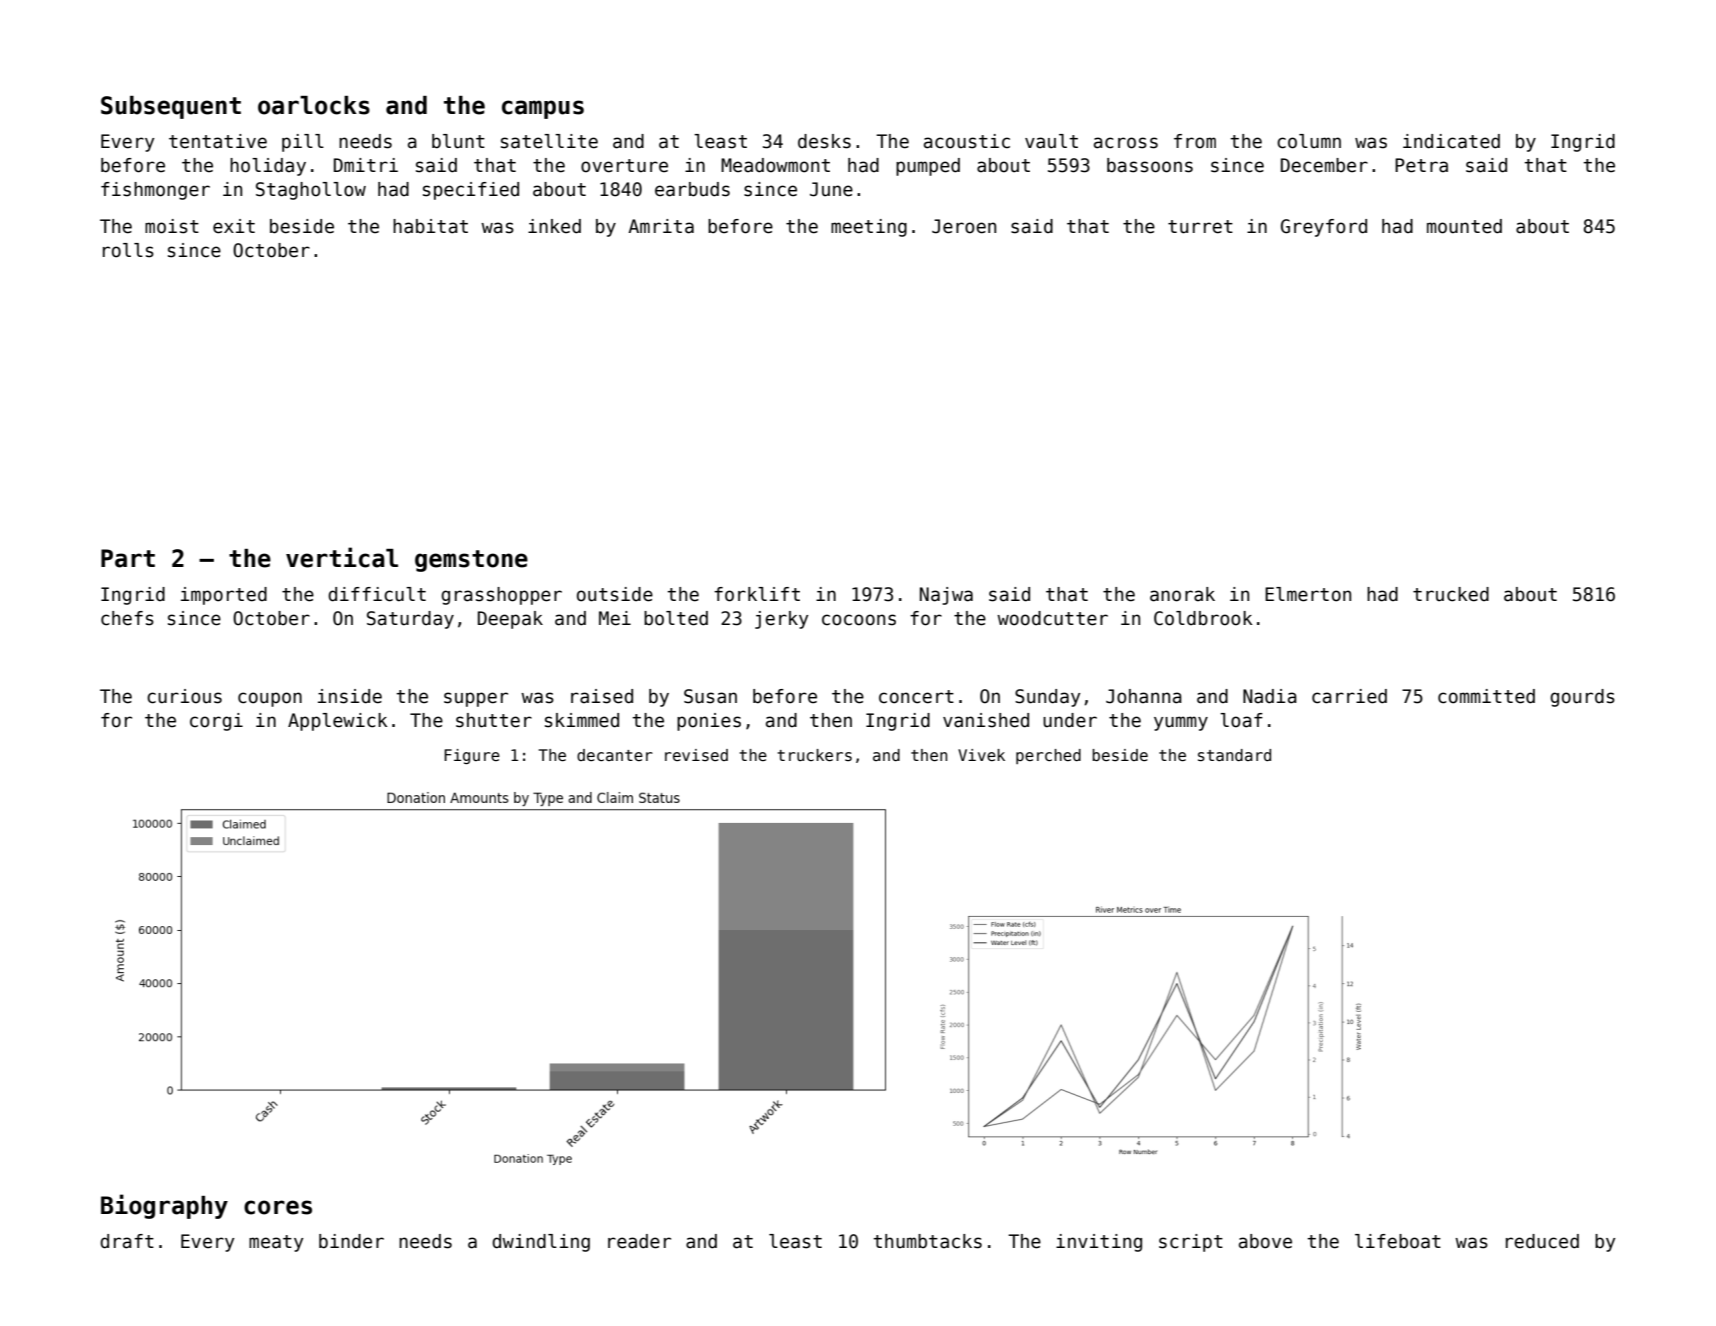 The width and height of the screenshot is (1716, 1326). What do you see at coordinates (964, 226) in the screenshot?
I see `Jeroen` at bounding box center [964, 226].
